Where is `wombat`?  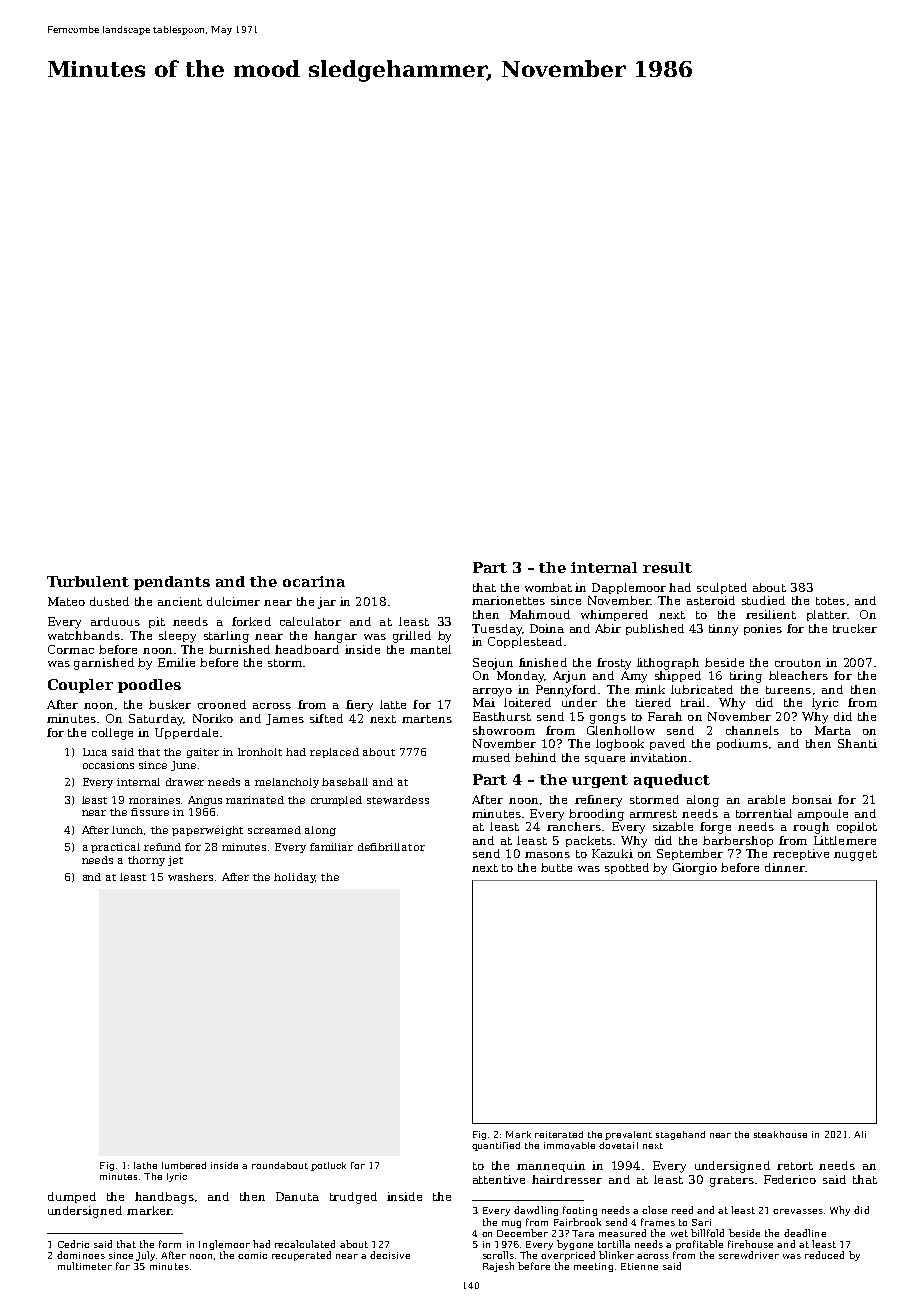
wombat is located at coordinates (548, 587).
